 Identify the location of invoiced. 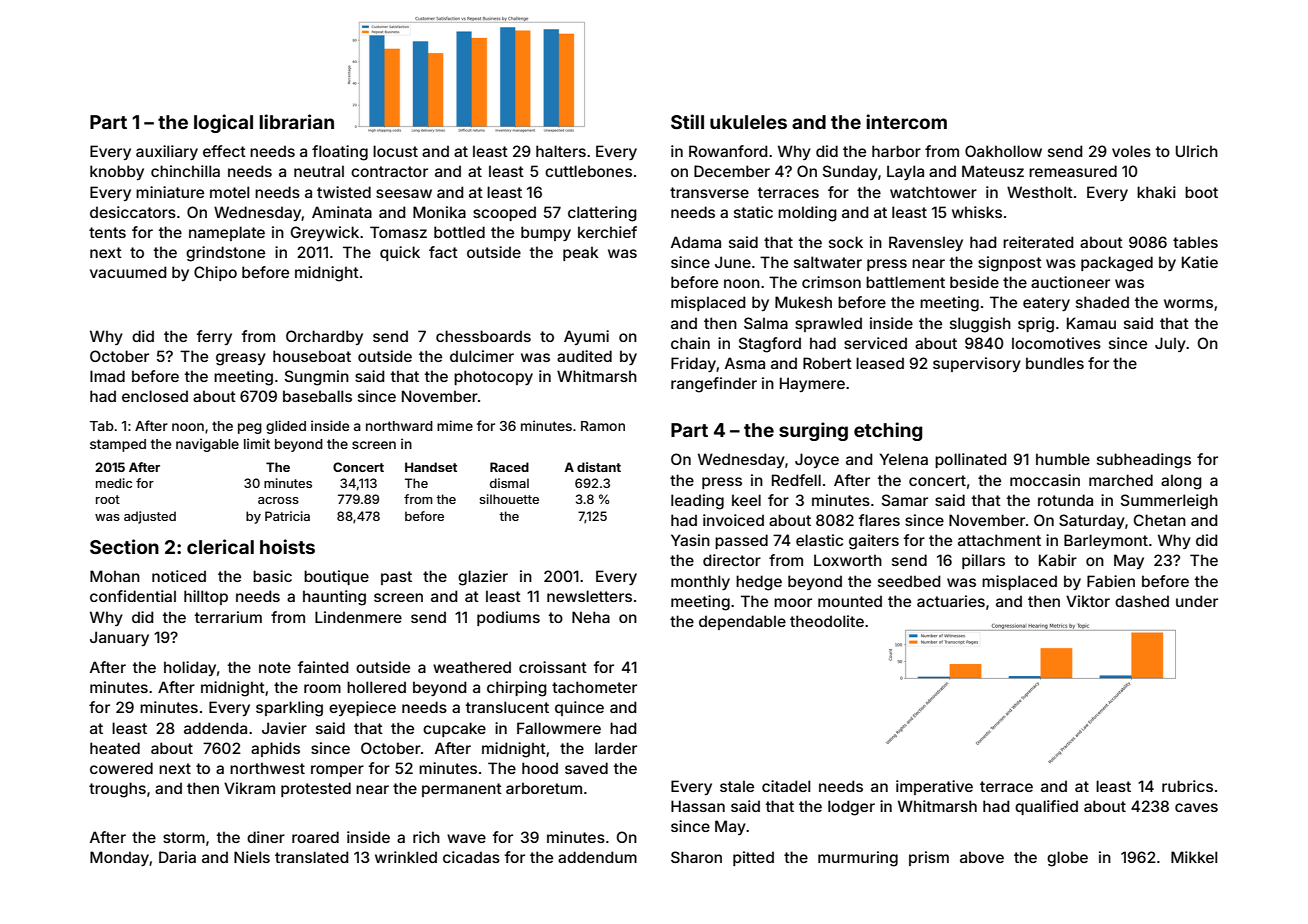
(733, 520).
